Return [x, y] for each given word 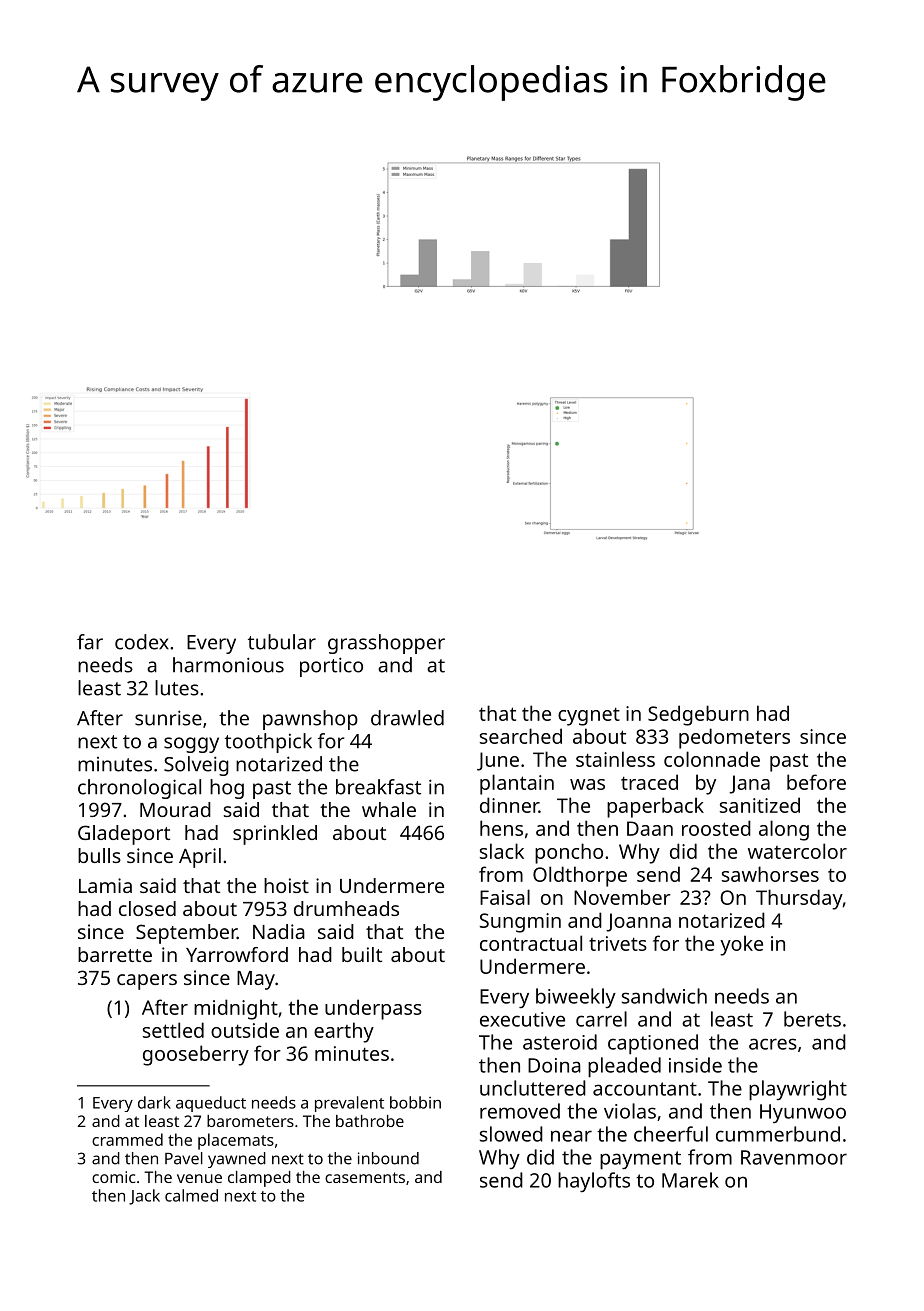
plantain [517, 784]
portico [331, 667]
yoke [741, 945]
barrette [115, 954]
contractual [531, 943]
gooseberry [196, 1055]
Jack [144, 1197]
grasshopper [386, 644]
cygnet [589, 717]
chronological [139, 789]
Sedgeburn [698, 715]
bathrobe [370, 1121]
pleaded [624, 1067]
